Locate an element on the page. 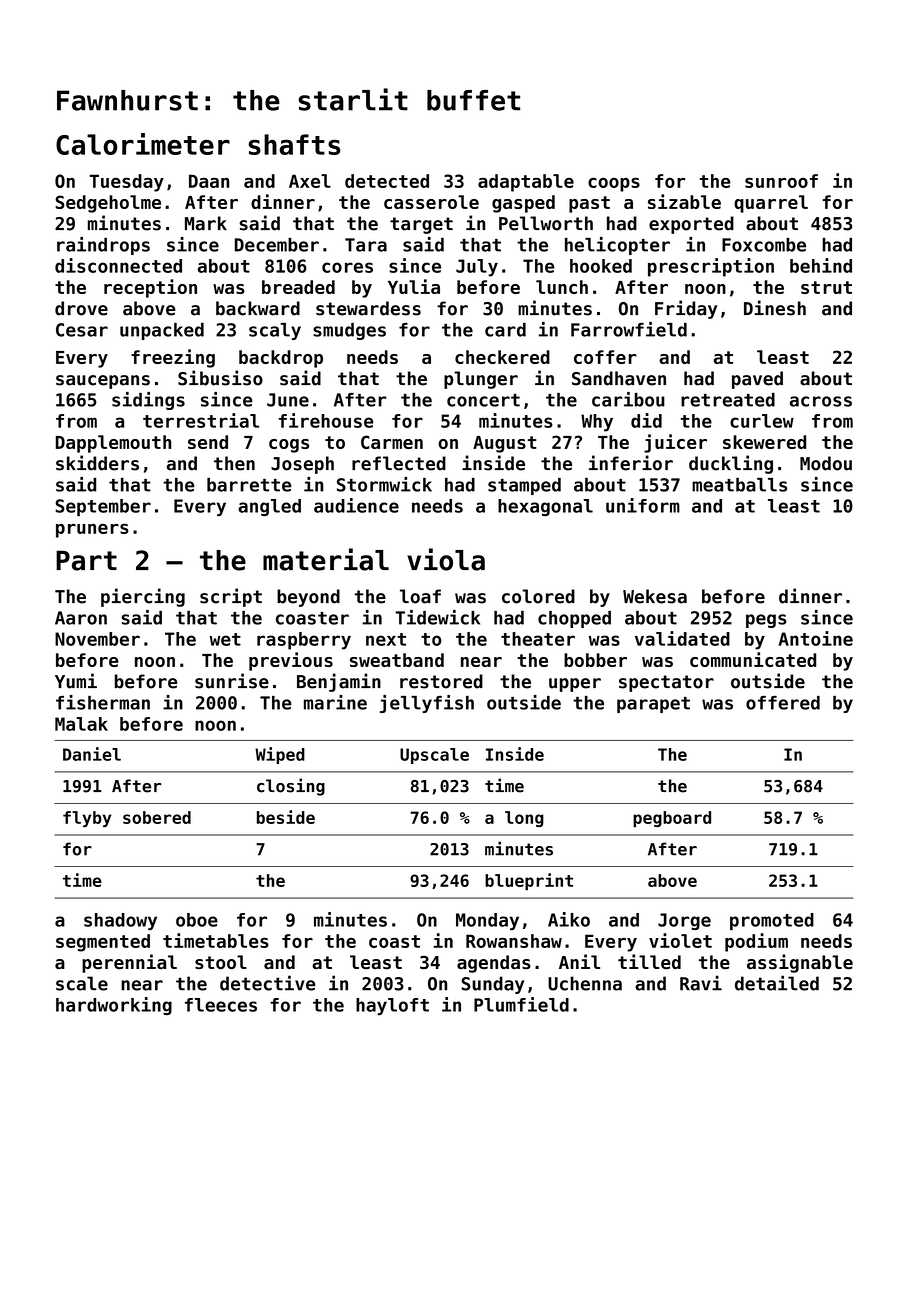 The width and height of the page is (908, 1316). parapet is located at coordinates (653, 705).
